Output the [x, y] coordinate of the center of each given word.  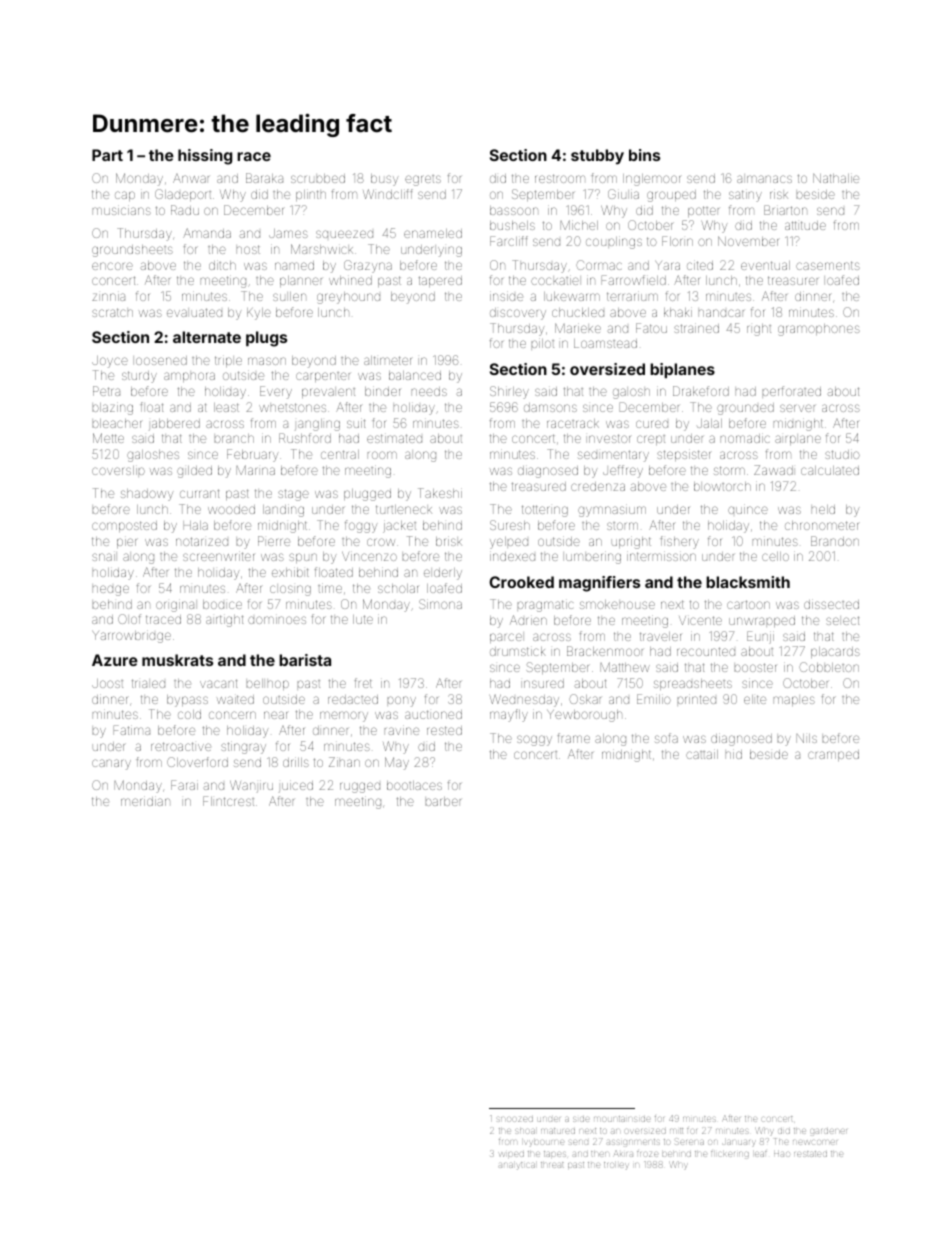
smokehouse [617, 604]
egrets [423, 180]
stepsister [684, 455]
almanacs [764, 179]
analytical [517, 1166]
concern [232, 715]
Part [107, 155]
